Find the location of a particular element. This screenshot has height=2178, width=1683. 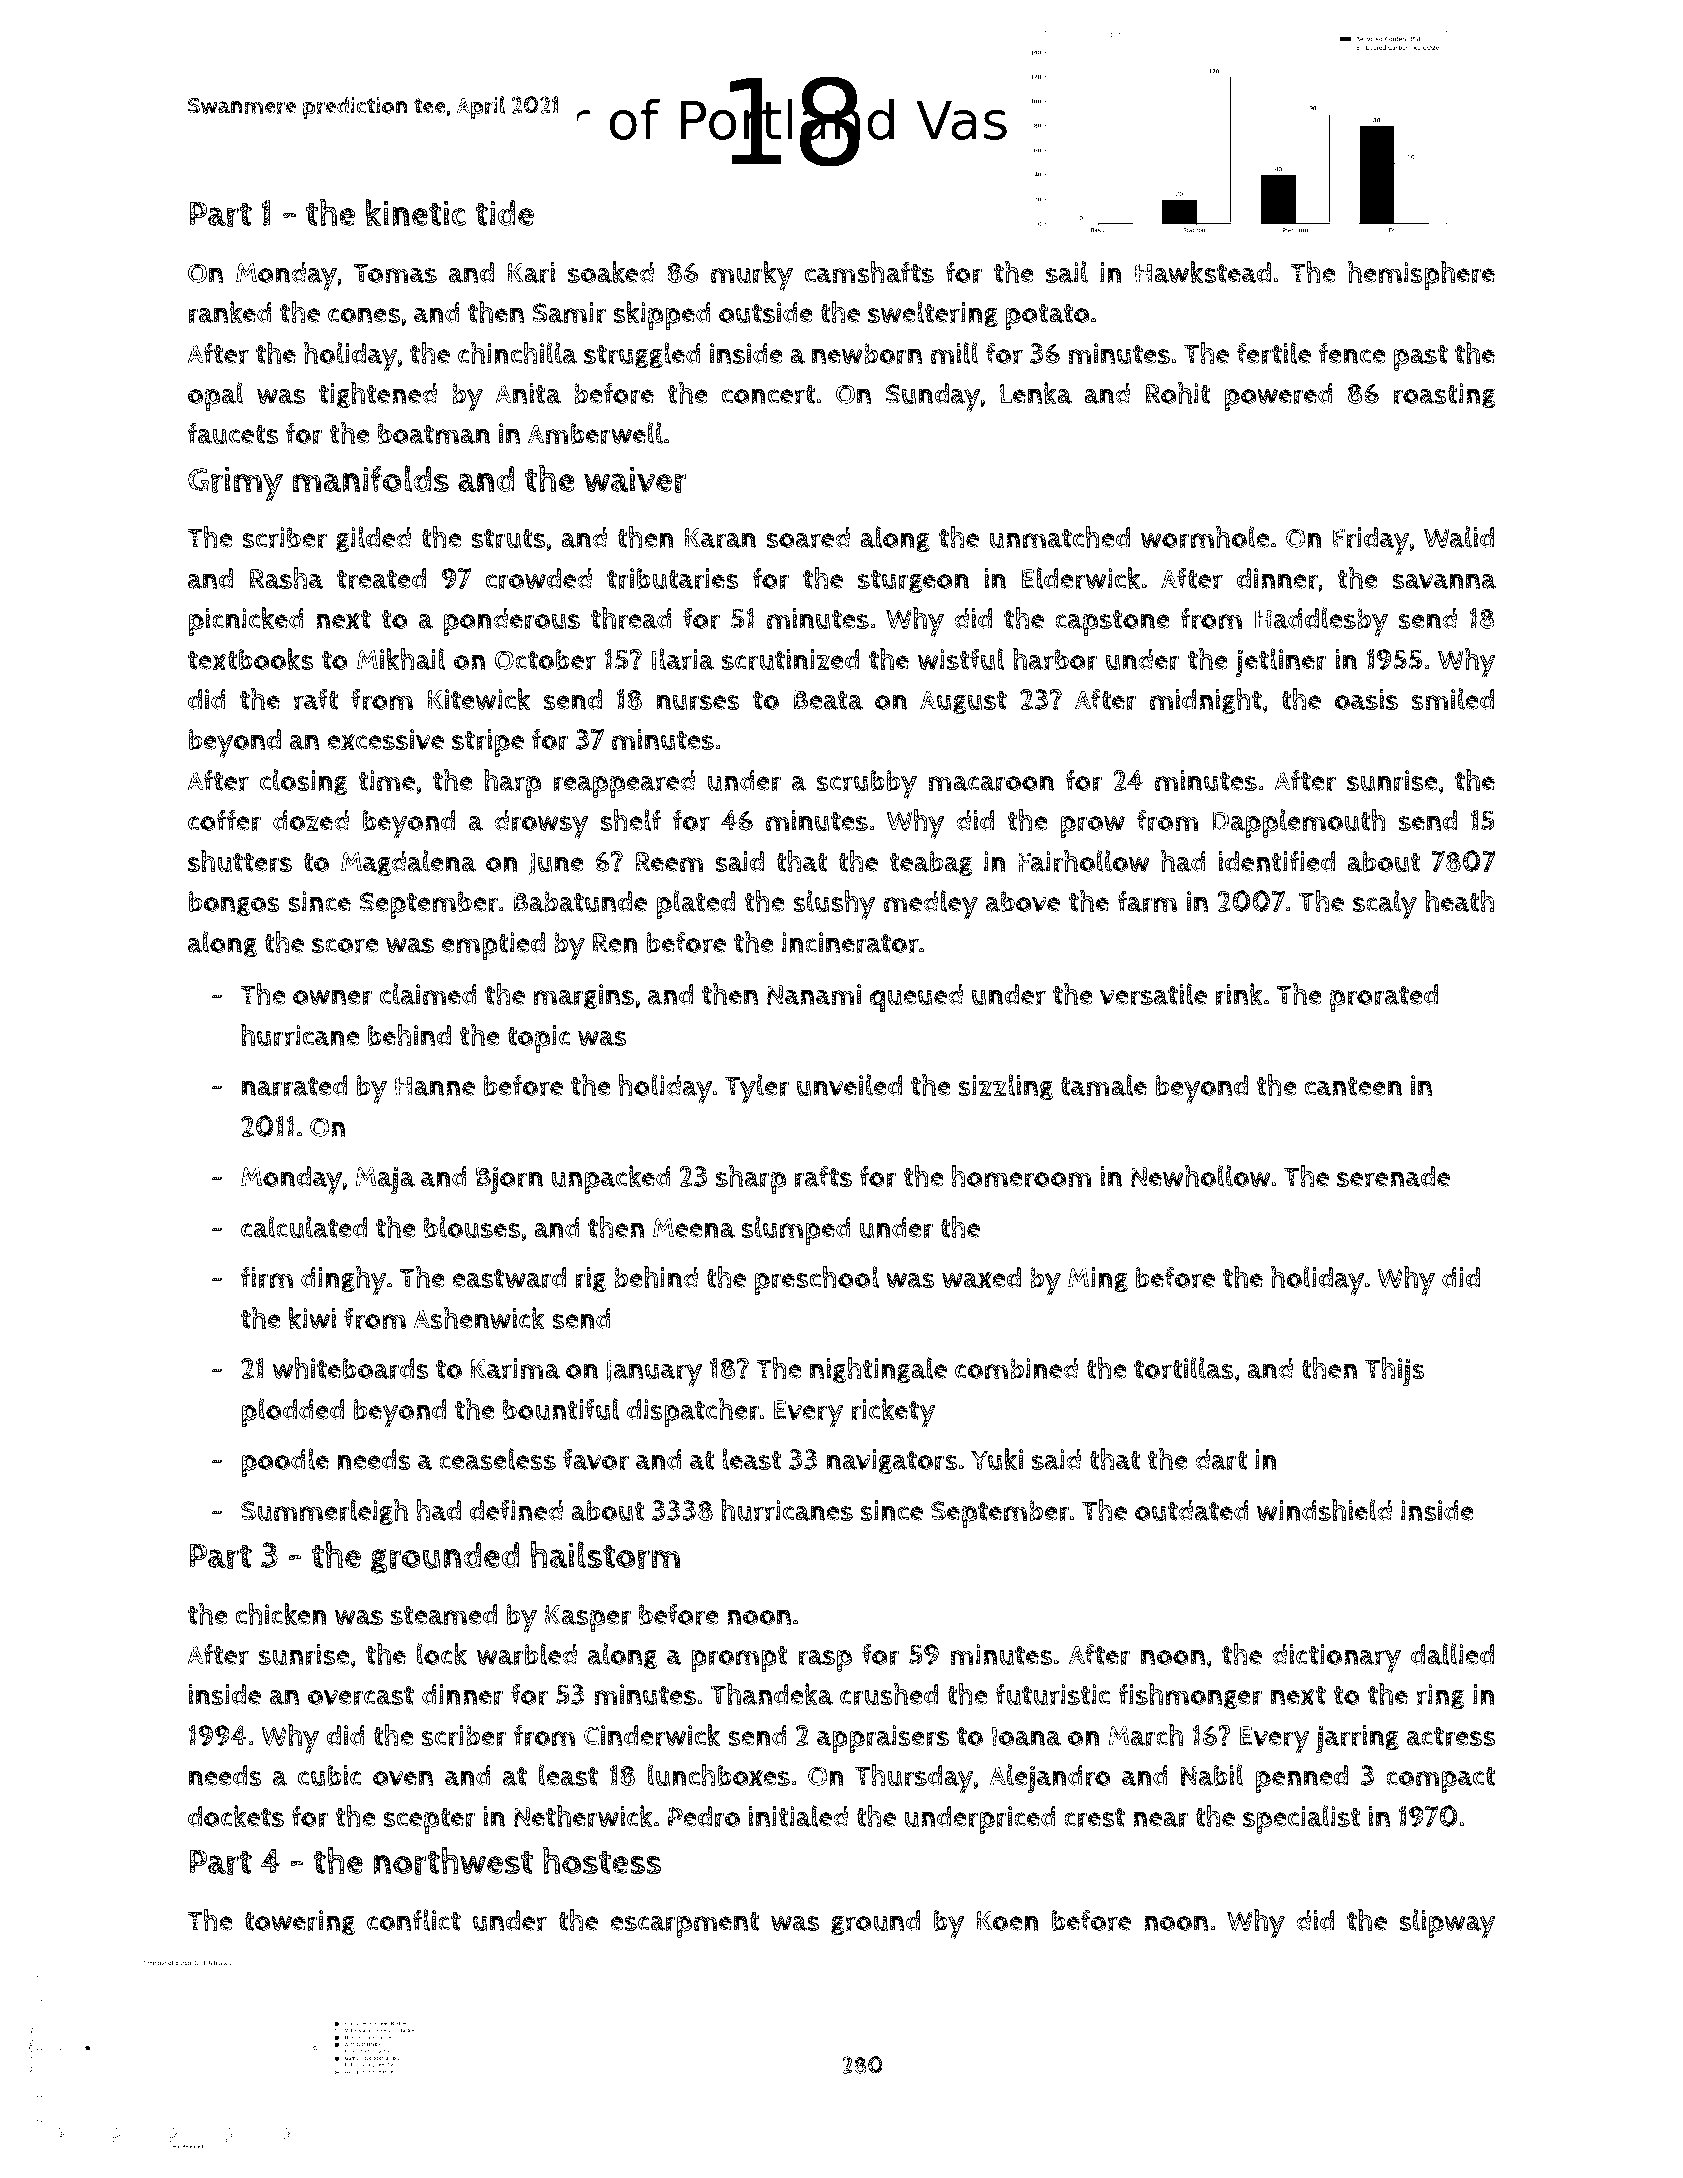

serenade is located at coordinates (1393, 1177).
